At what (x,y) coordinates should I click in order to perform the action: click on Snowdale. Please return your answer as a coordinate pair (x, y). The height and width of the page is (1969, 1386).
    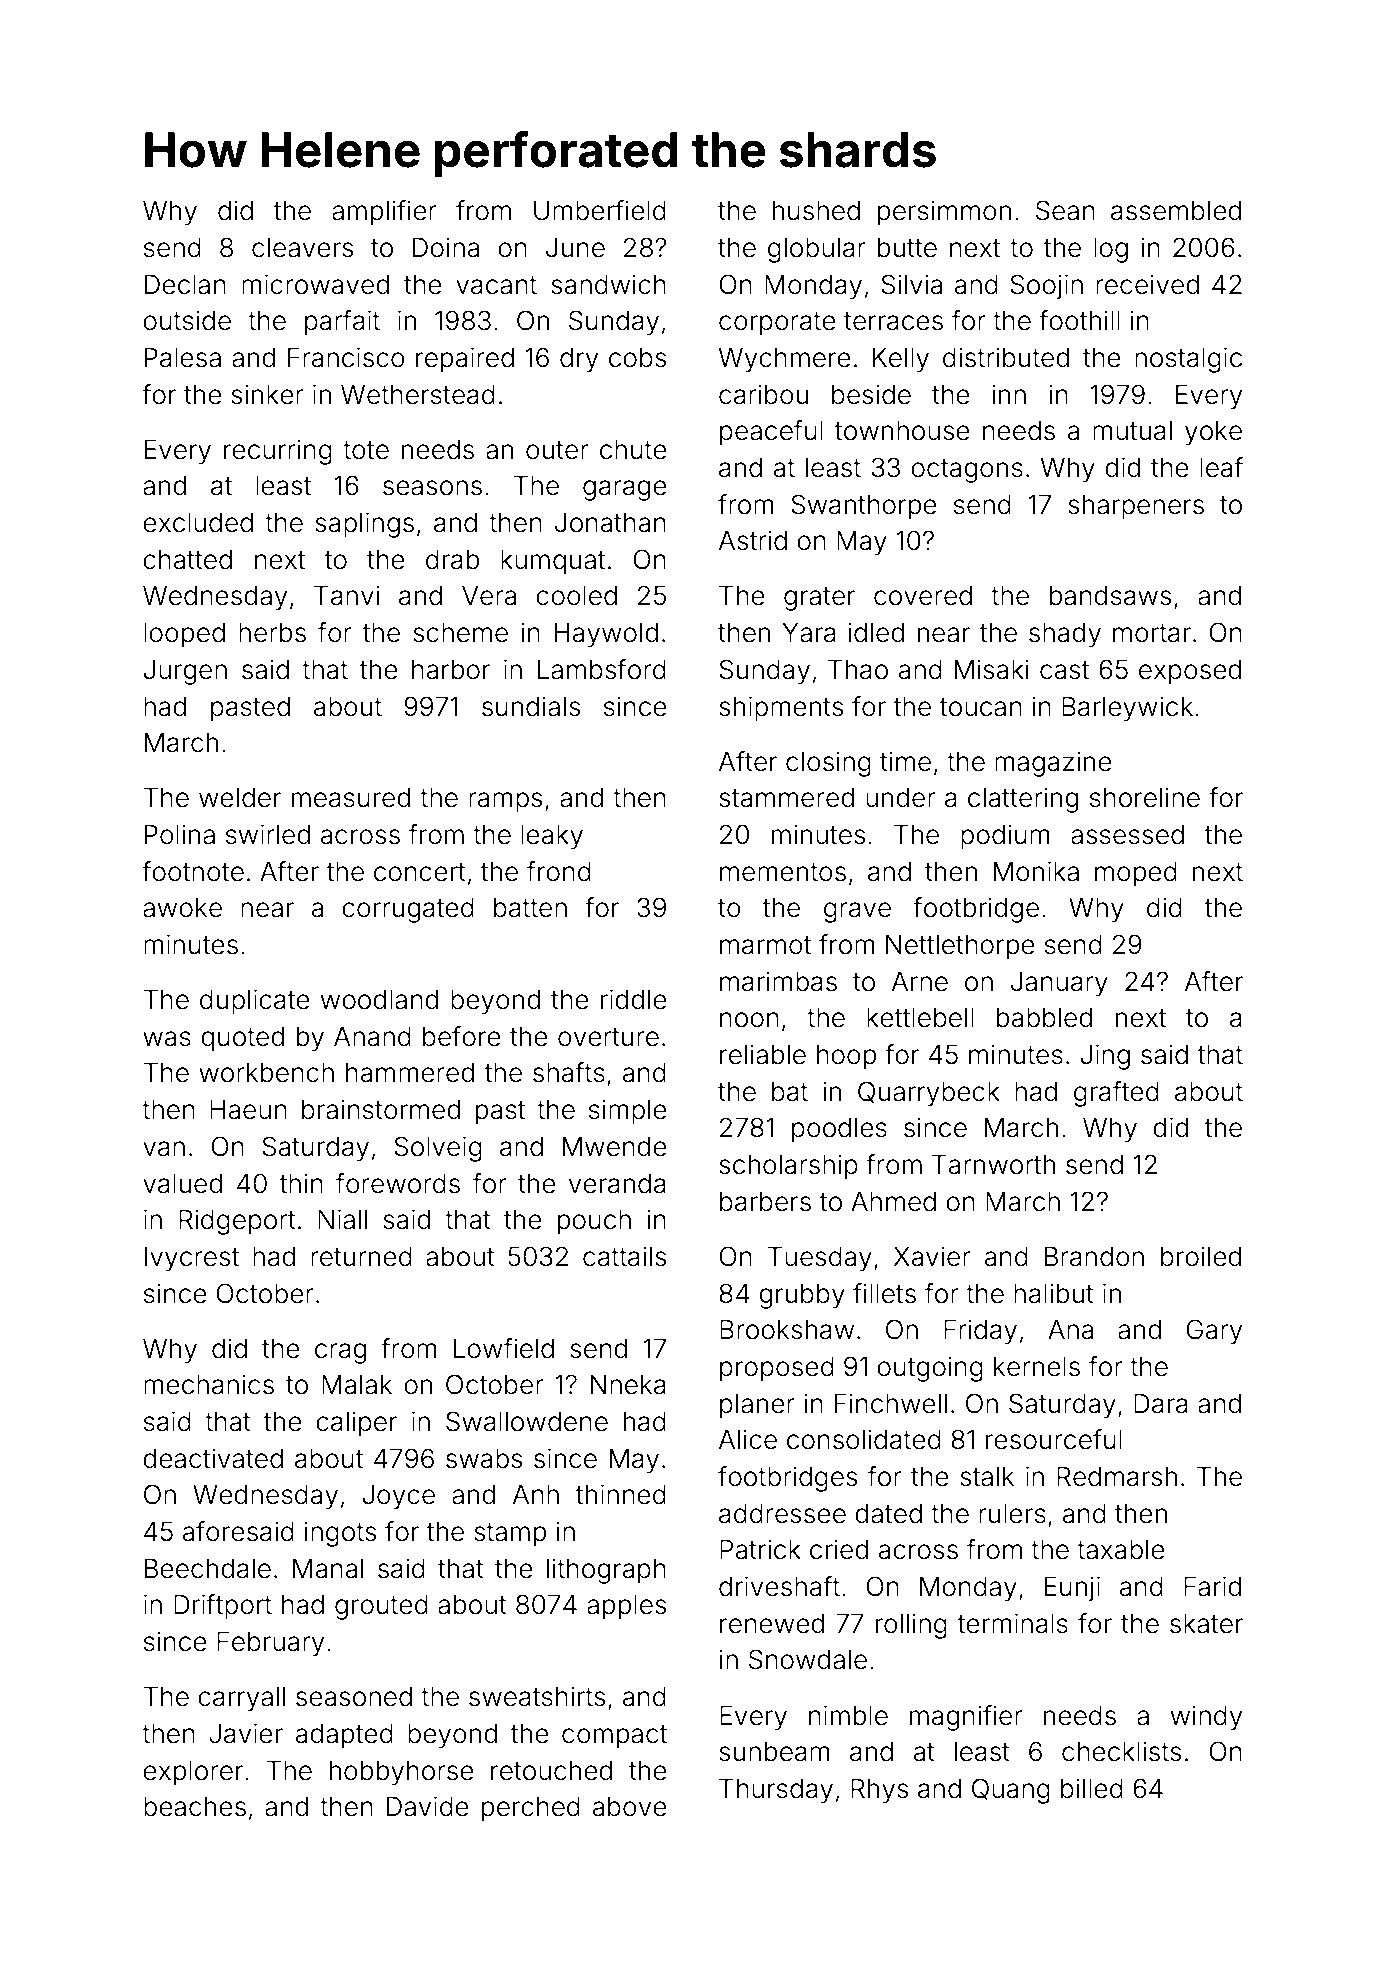
    Looking at the image, I should click on (808, 1659).
